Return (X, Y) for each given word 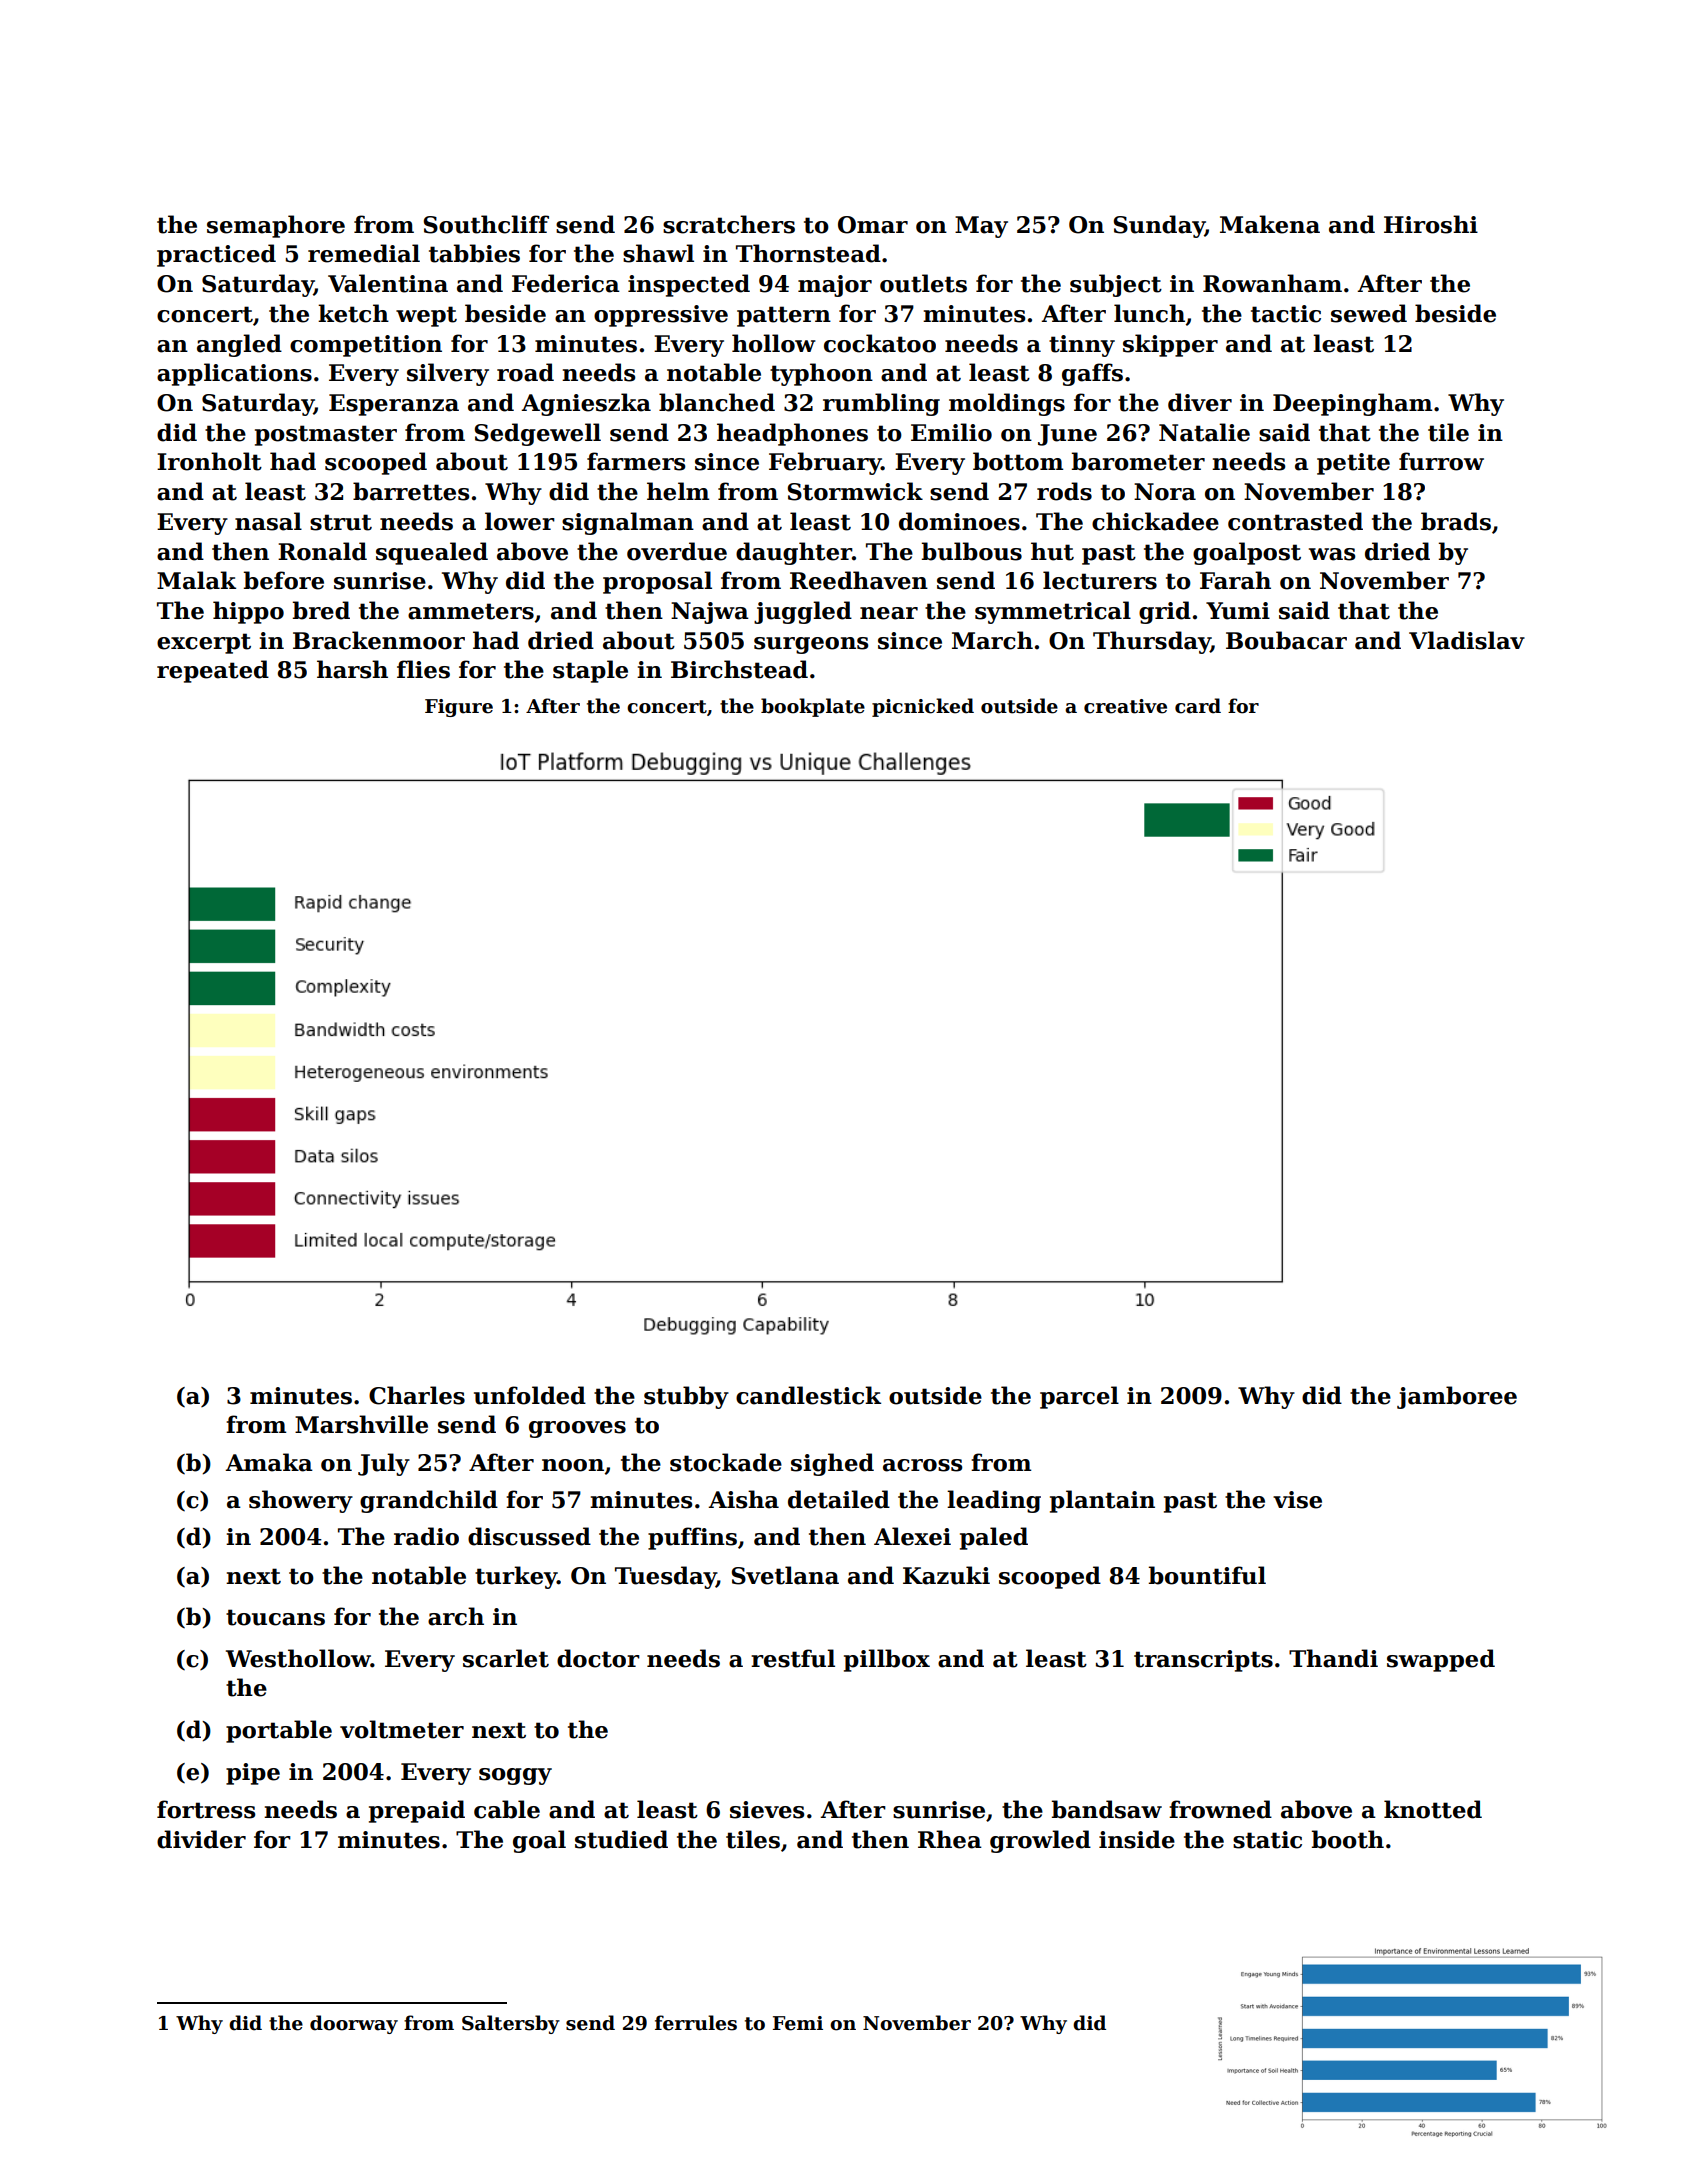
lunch (1149, 313)
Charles (417, 1395)
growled (1040, 1841)
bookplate (813, 707)
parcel (1079, 1397)
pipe (253, 1774)
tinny (1082, 346)
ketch (353, 313)
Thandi (1333, 1658)
